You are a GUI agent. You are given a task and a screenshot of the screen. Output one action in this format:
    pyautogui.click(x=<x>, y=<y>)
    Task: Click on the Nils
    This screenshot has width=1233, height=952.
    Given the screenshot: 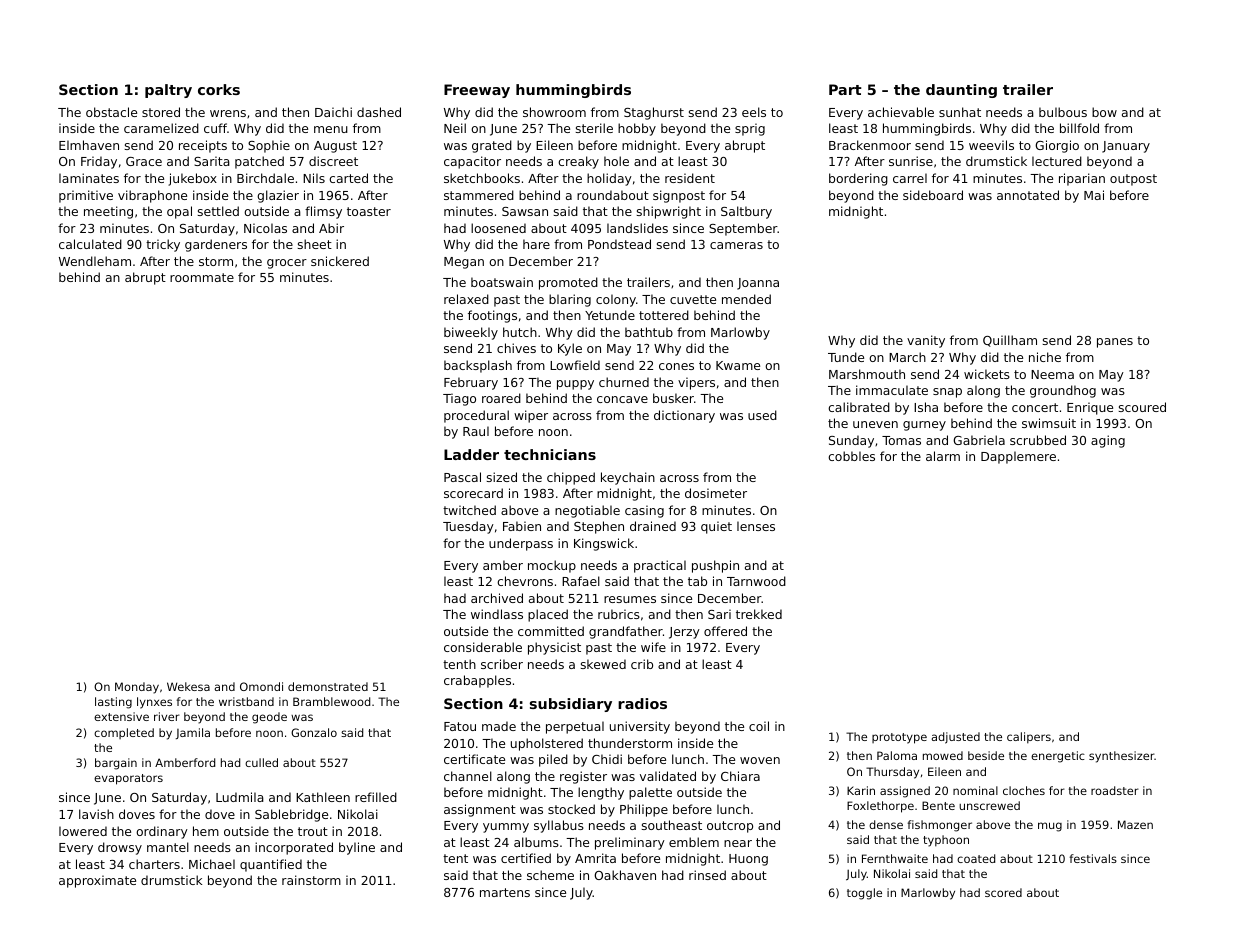 What is the action you would take?
    pyautogui.click(x=314, y=178)
